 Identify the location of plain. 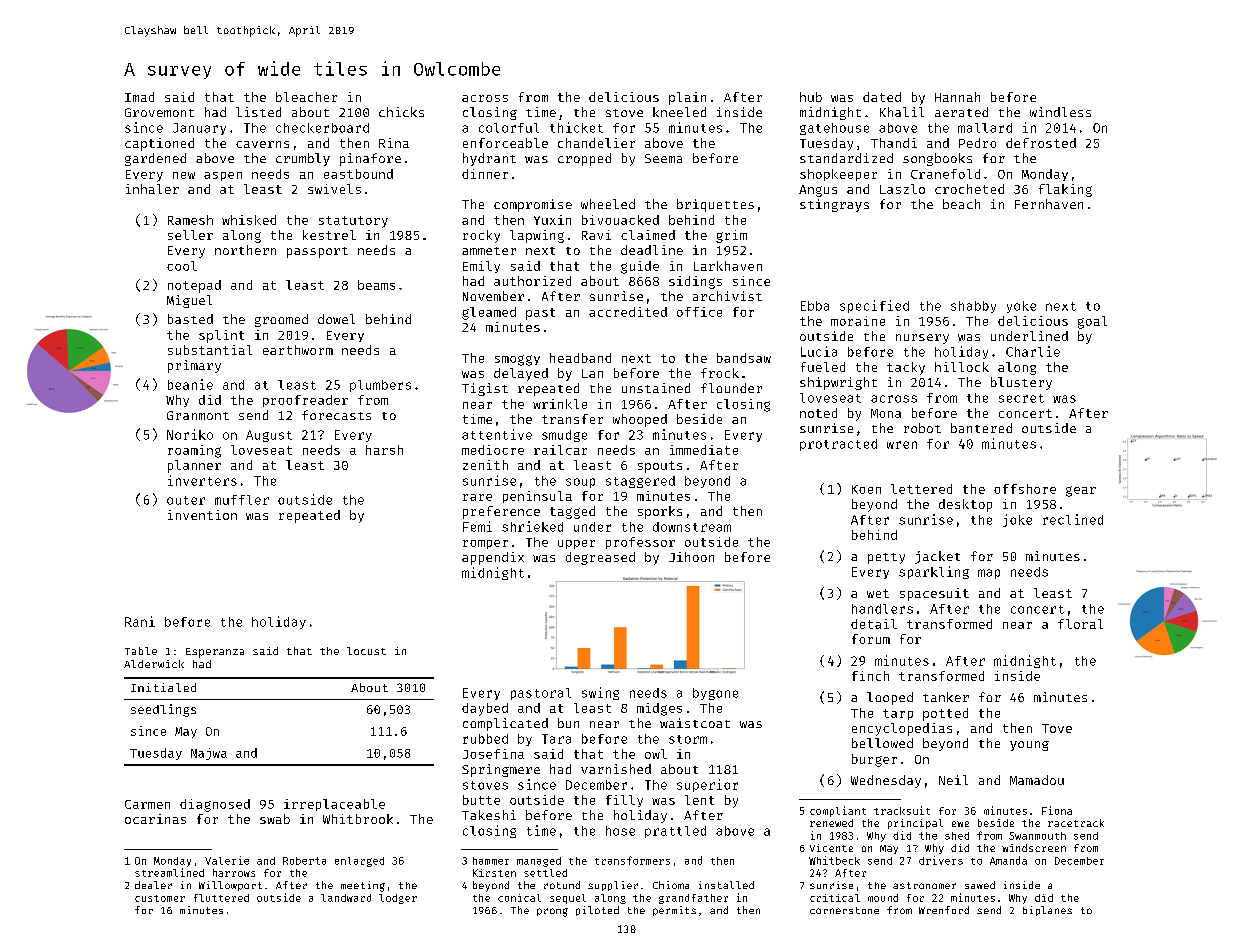
(687, 98).
